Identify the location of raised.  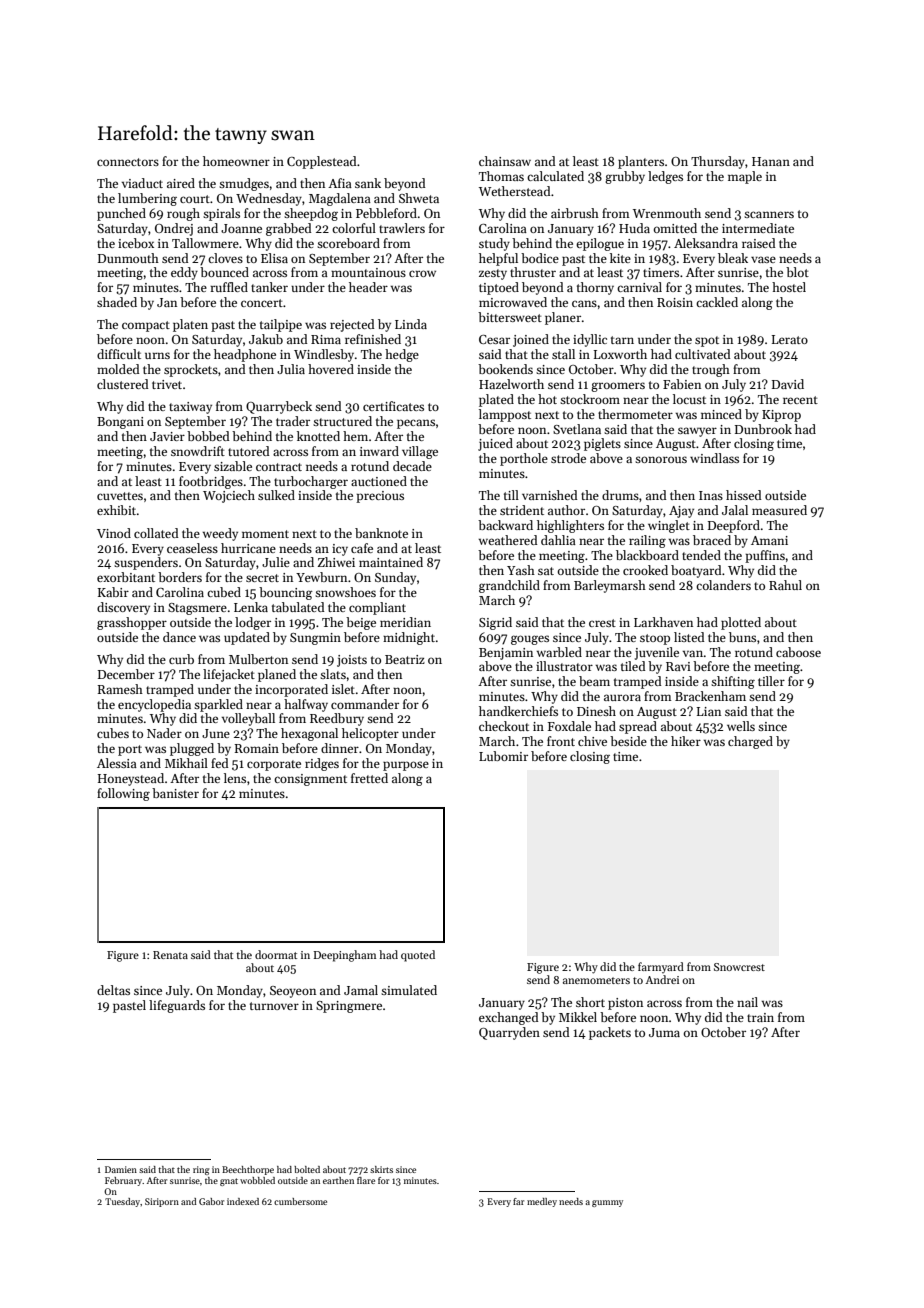
(759, 243).
